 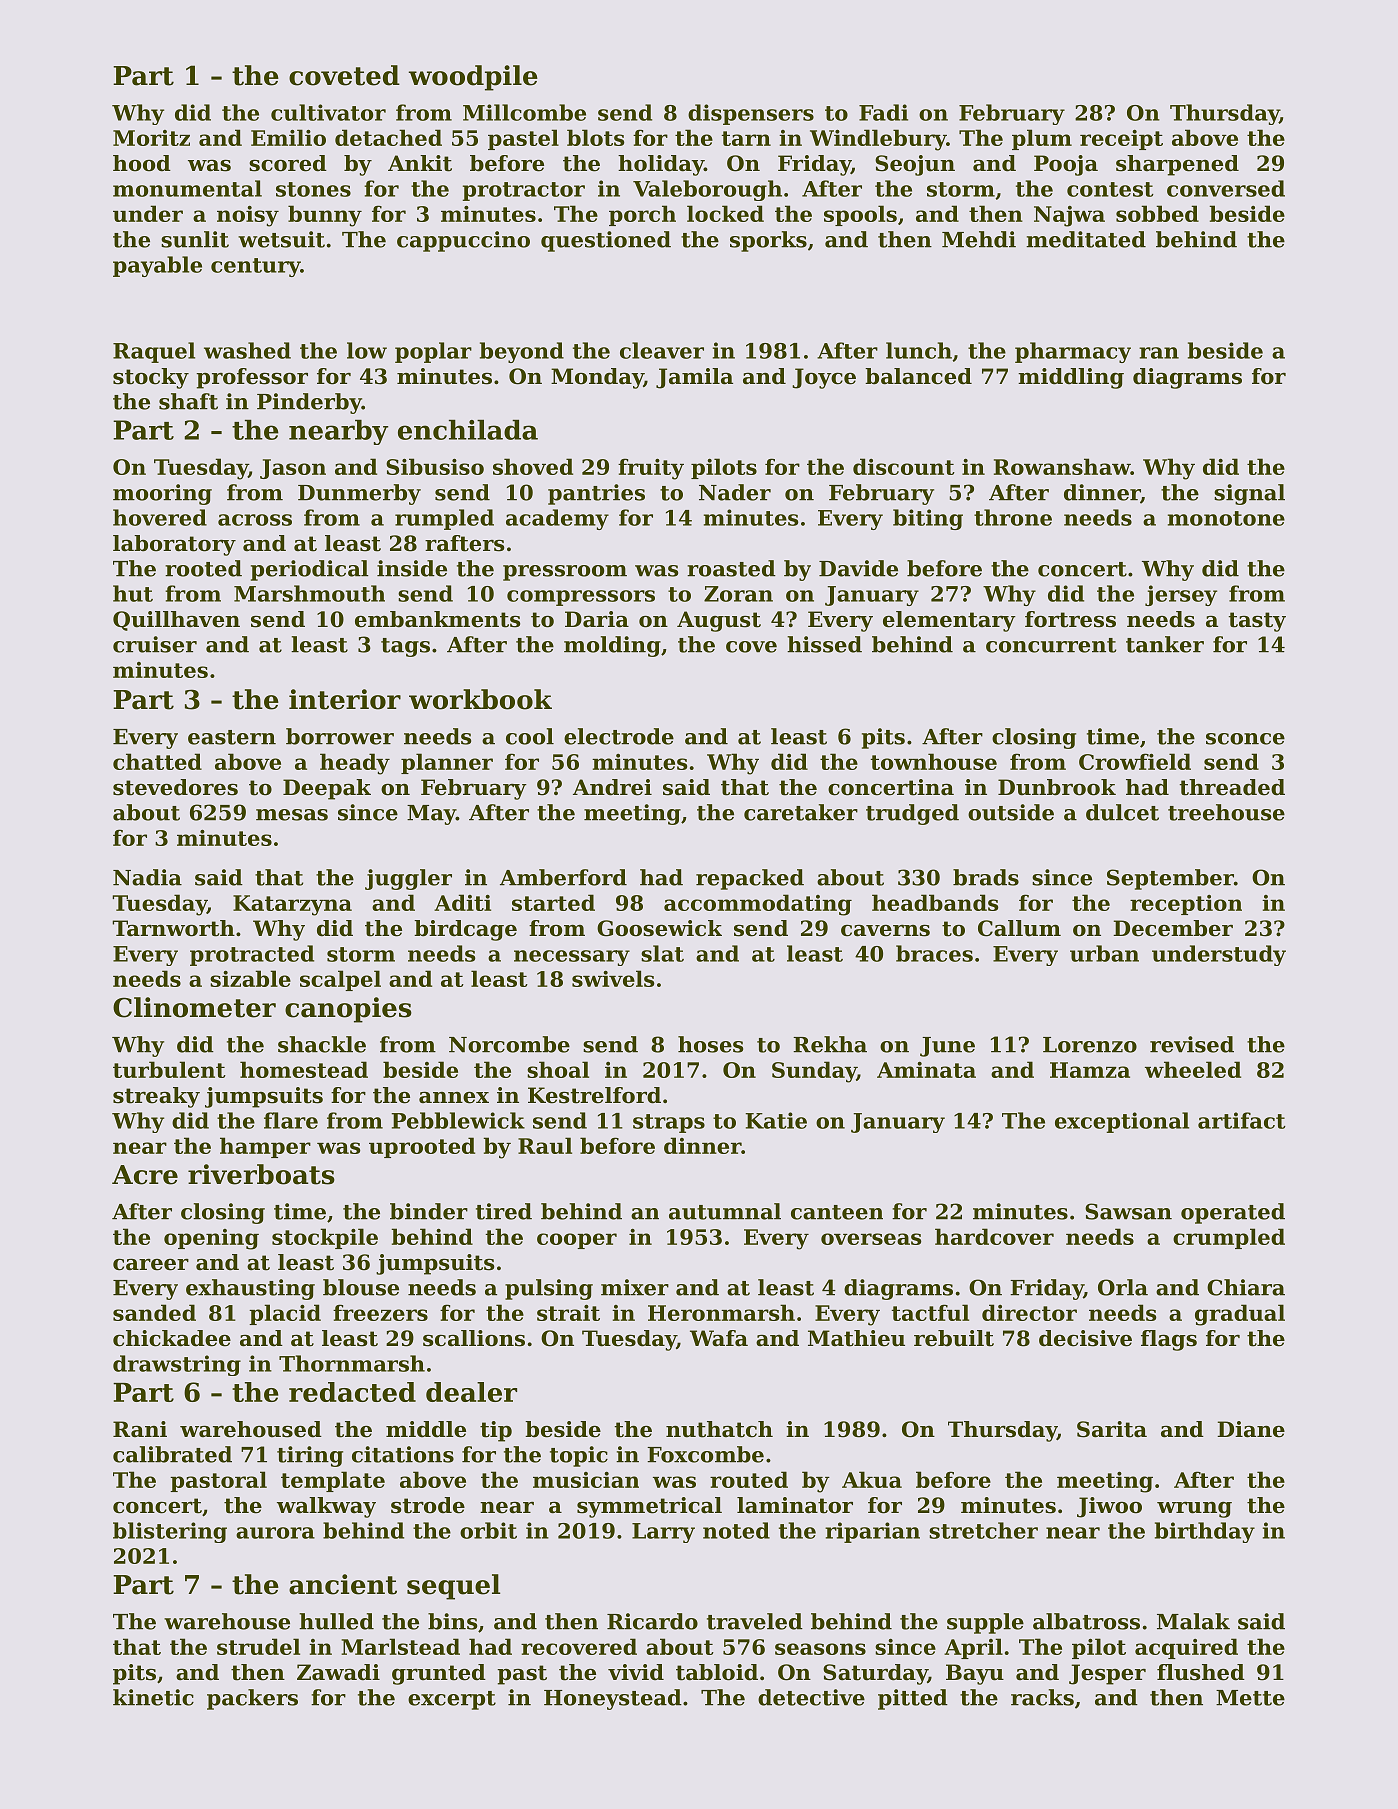 What do you see at coordinates (1071, 378) in the screenshot?
I see `middling` at bounding box center [1071, 378].
